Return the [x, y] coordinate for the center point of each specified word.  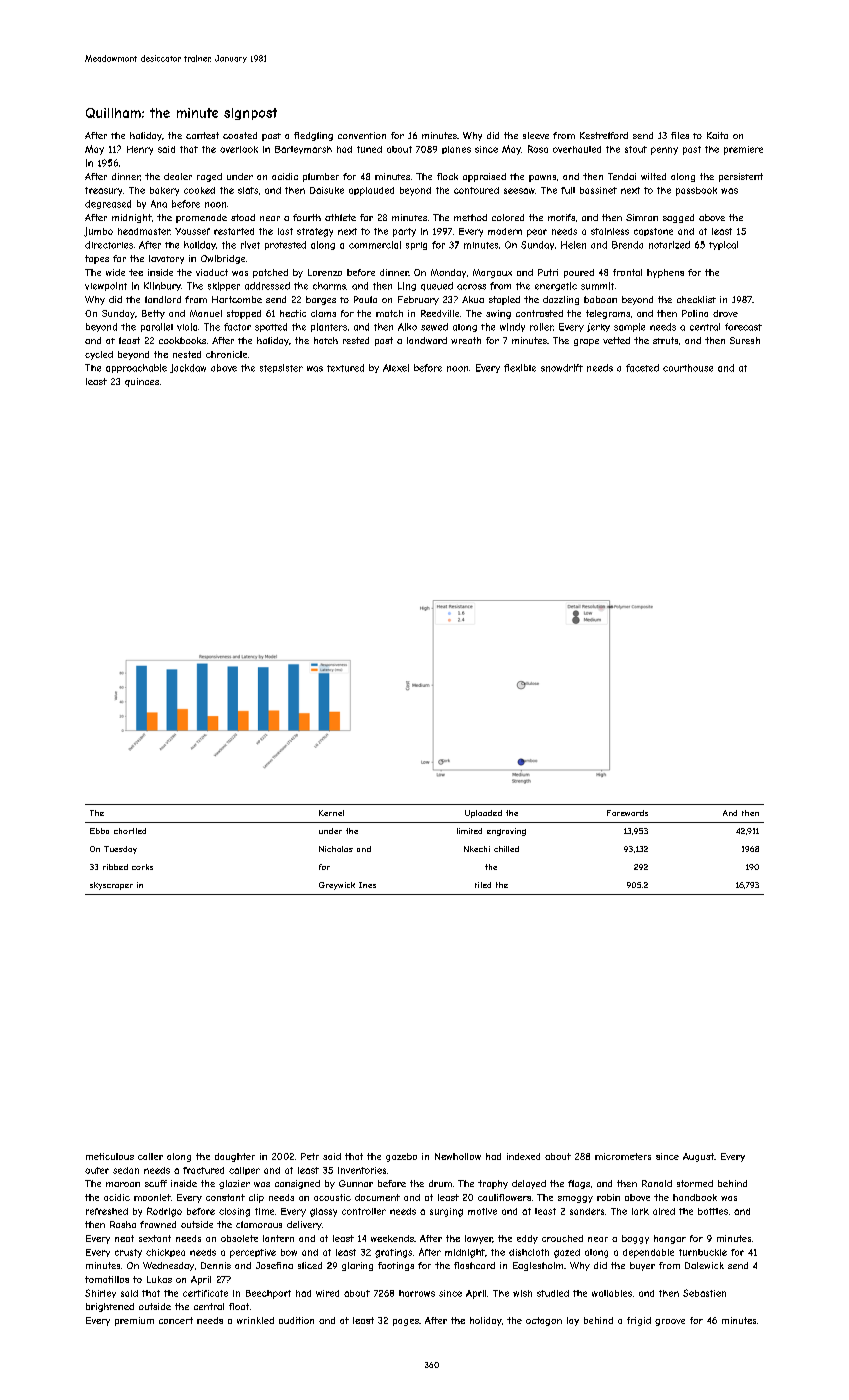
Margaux [492, 273]
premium [134, 1321]
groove [670, 1322]
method [470, 217]
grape [586, 342]
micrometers [623, 1156]
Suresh [745, 340]
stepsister [281, 368]
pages [406, 1322]
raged [209, 177]
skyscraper [111, 886]
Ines [367, 885]
